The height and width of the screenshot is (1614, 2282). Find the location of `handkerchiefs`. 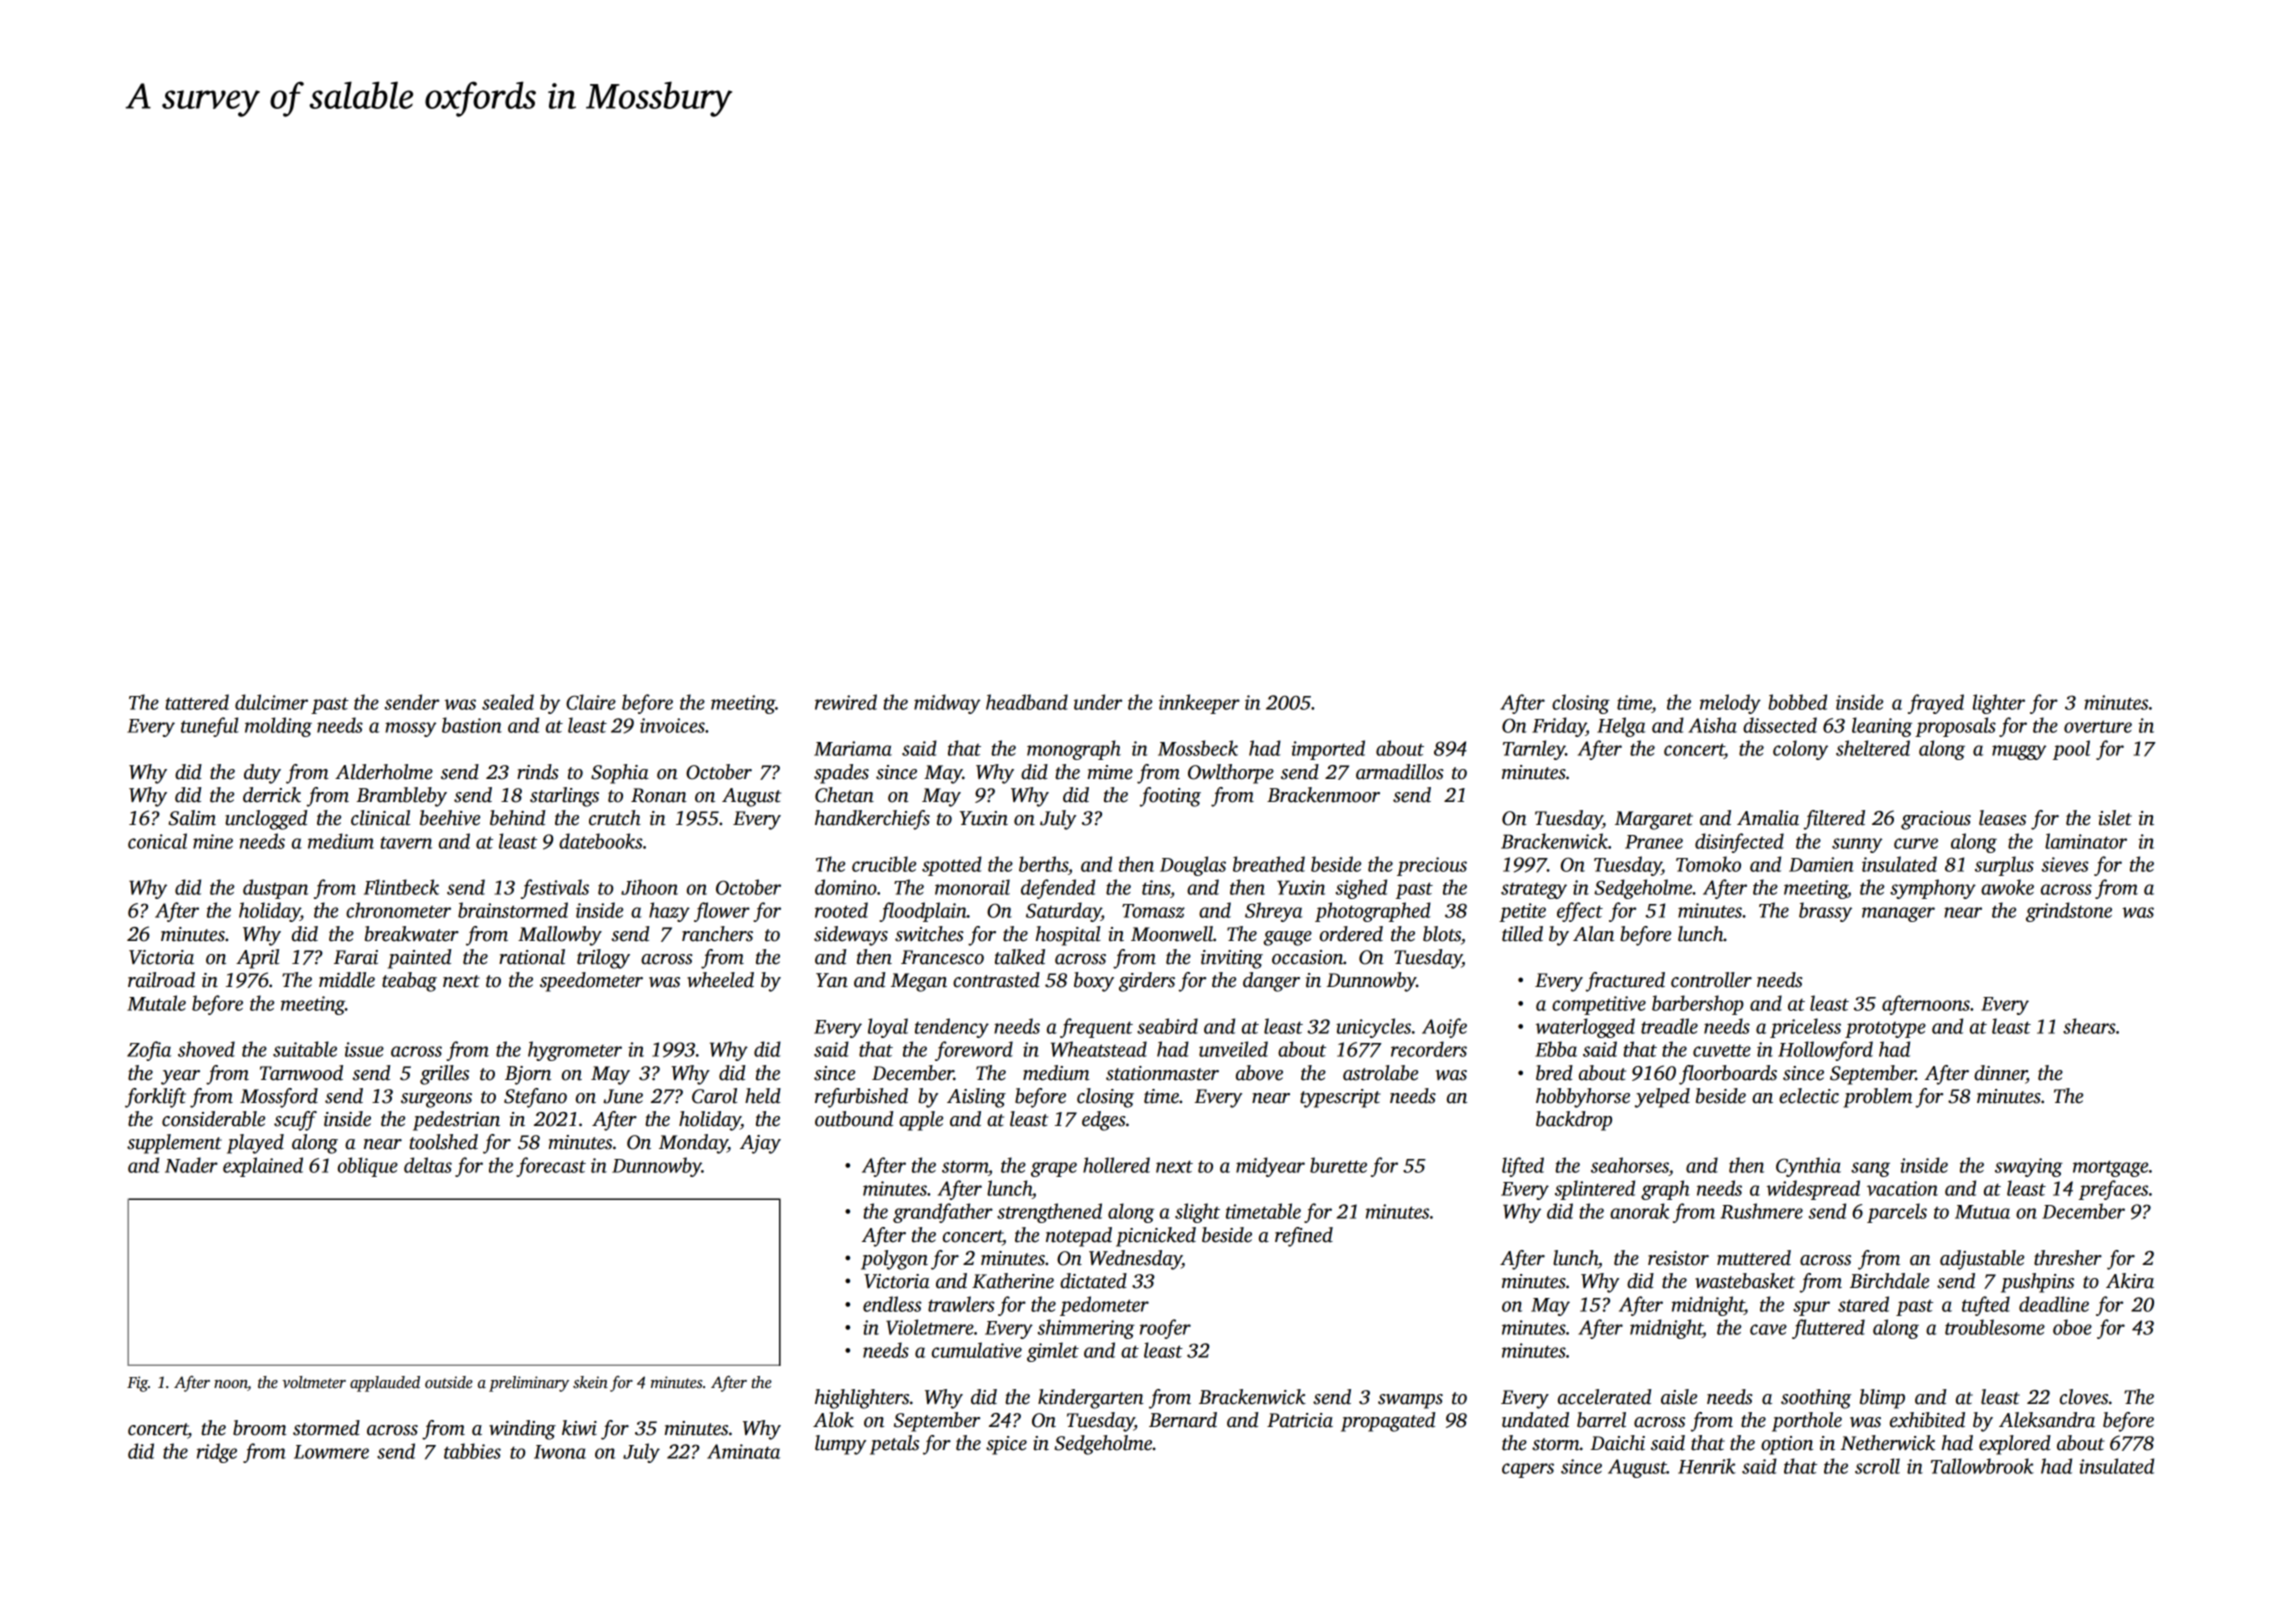

handkerchiefs is located at coordinates (872, 820).
